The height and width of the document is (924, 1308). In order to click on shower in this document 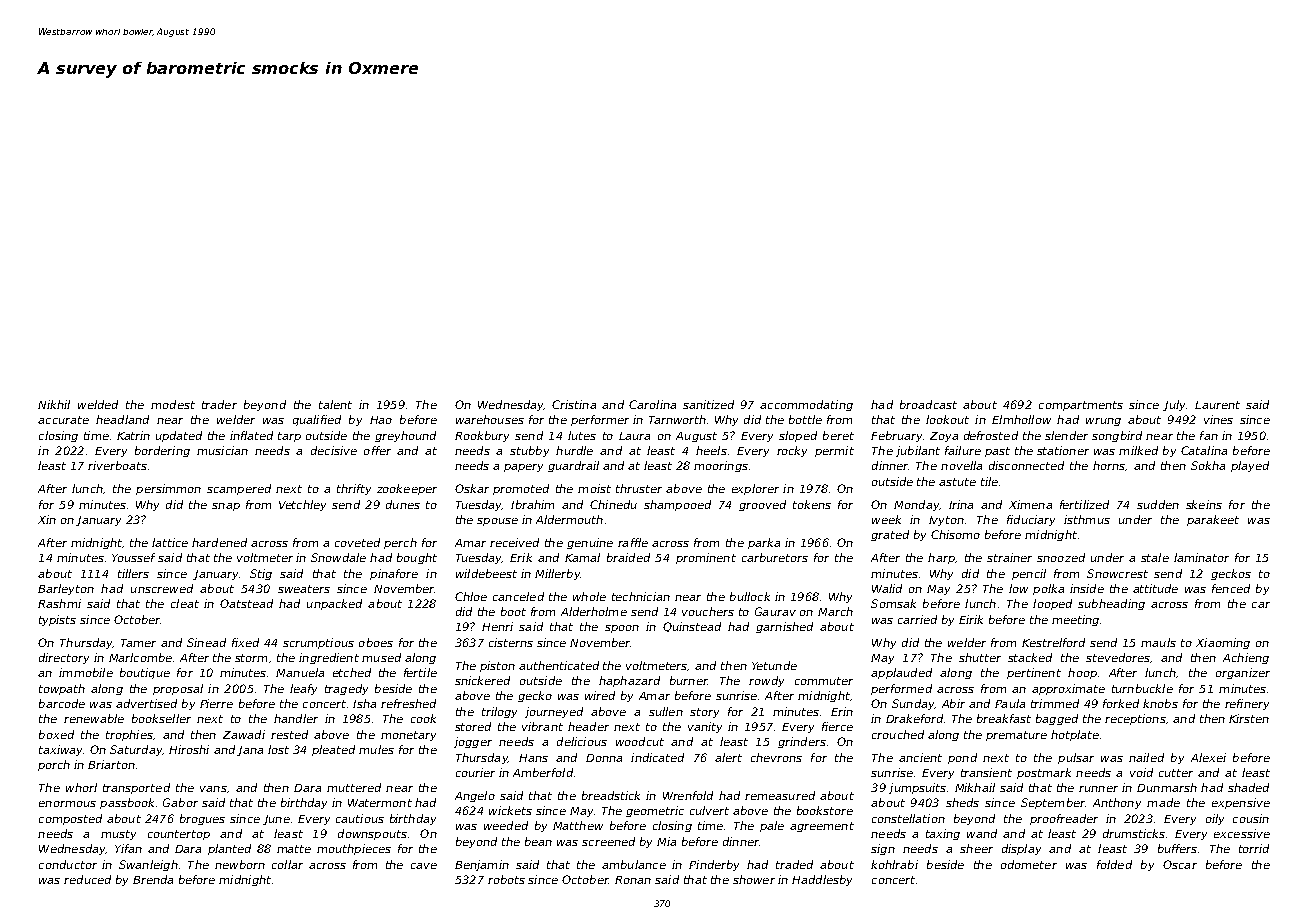, I will do `click(754, 879)`.
